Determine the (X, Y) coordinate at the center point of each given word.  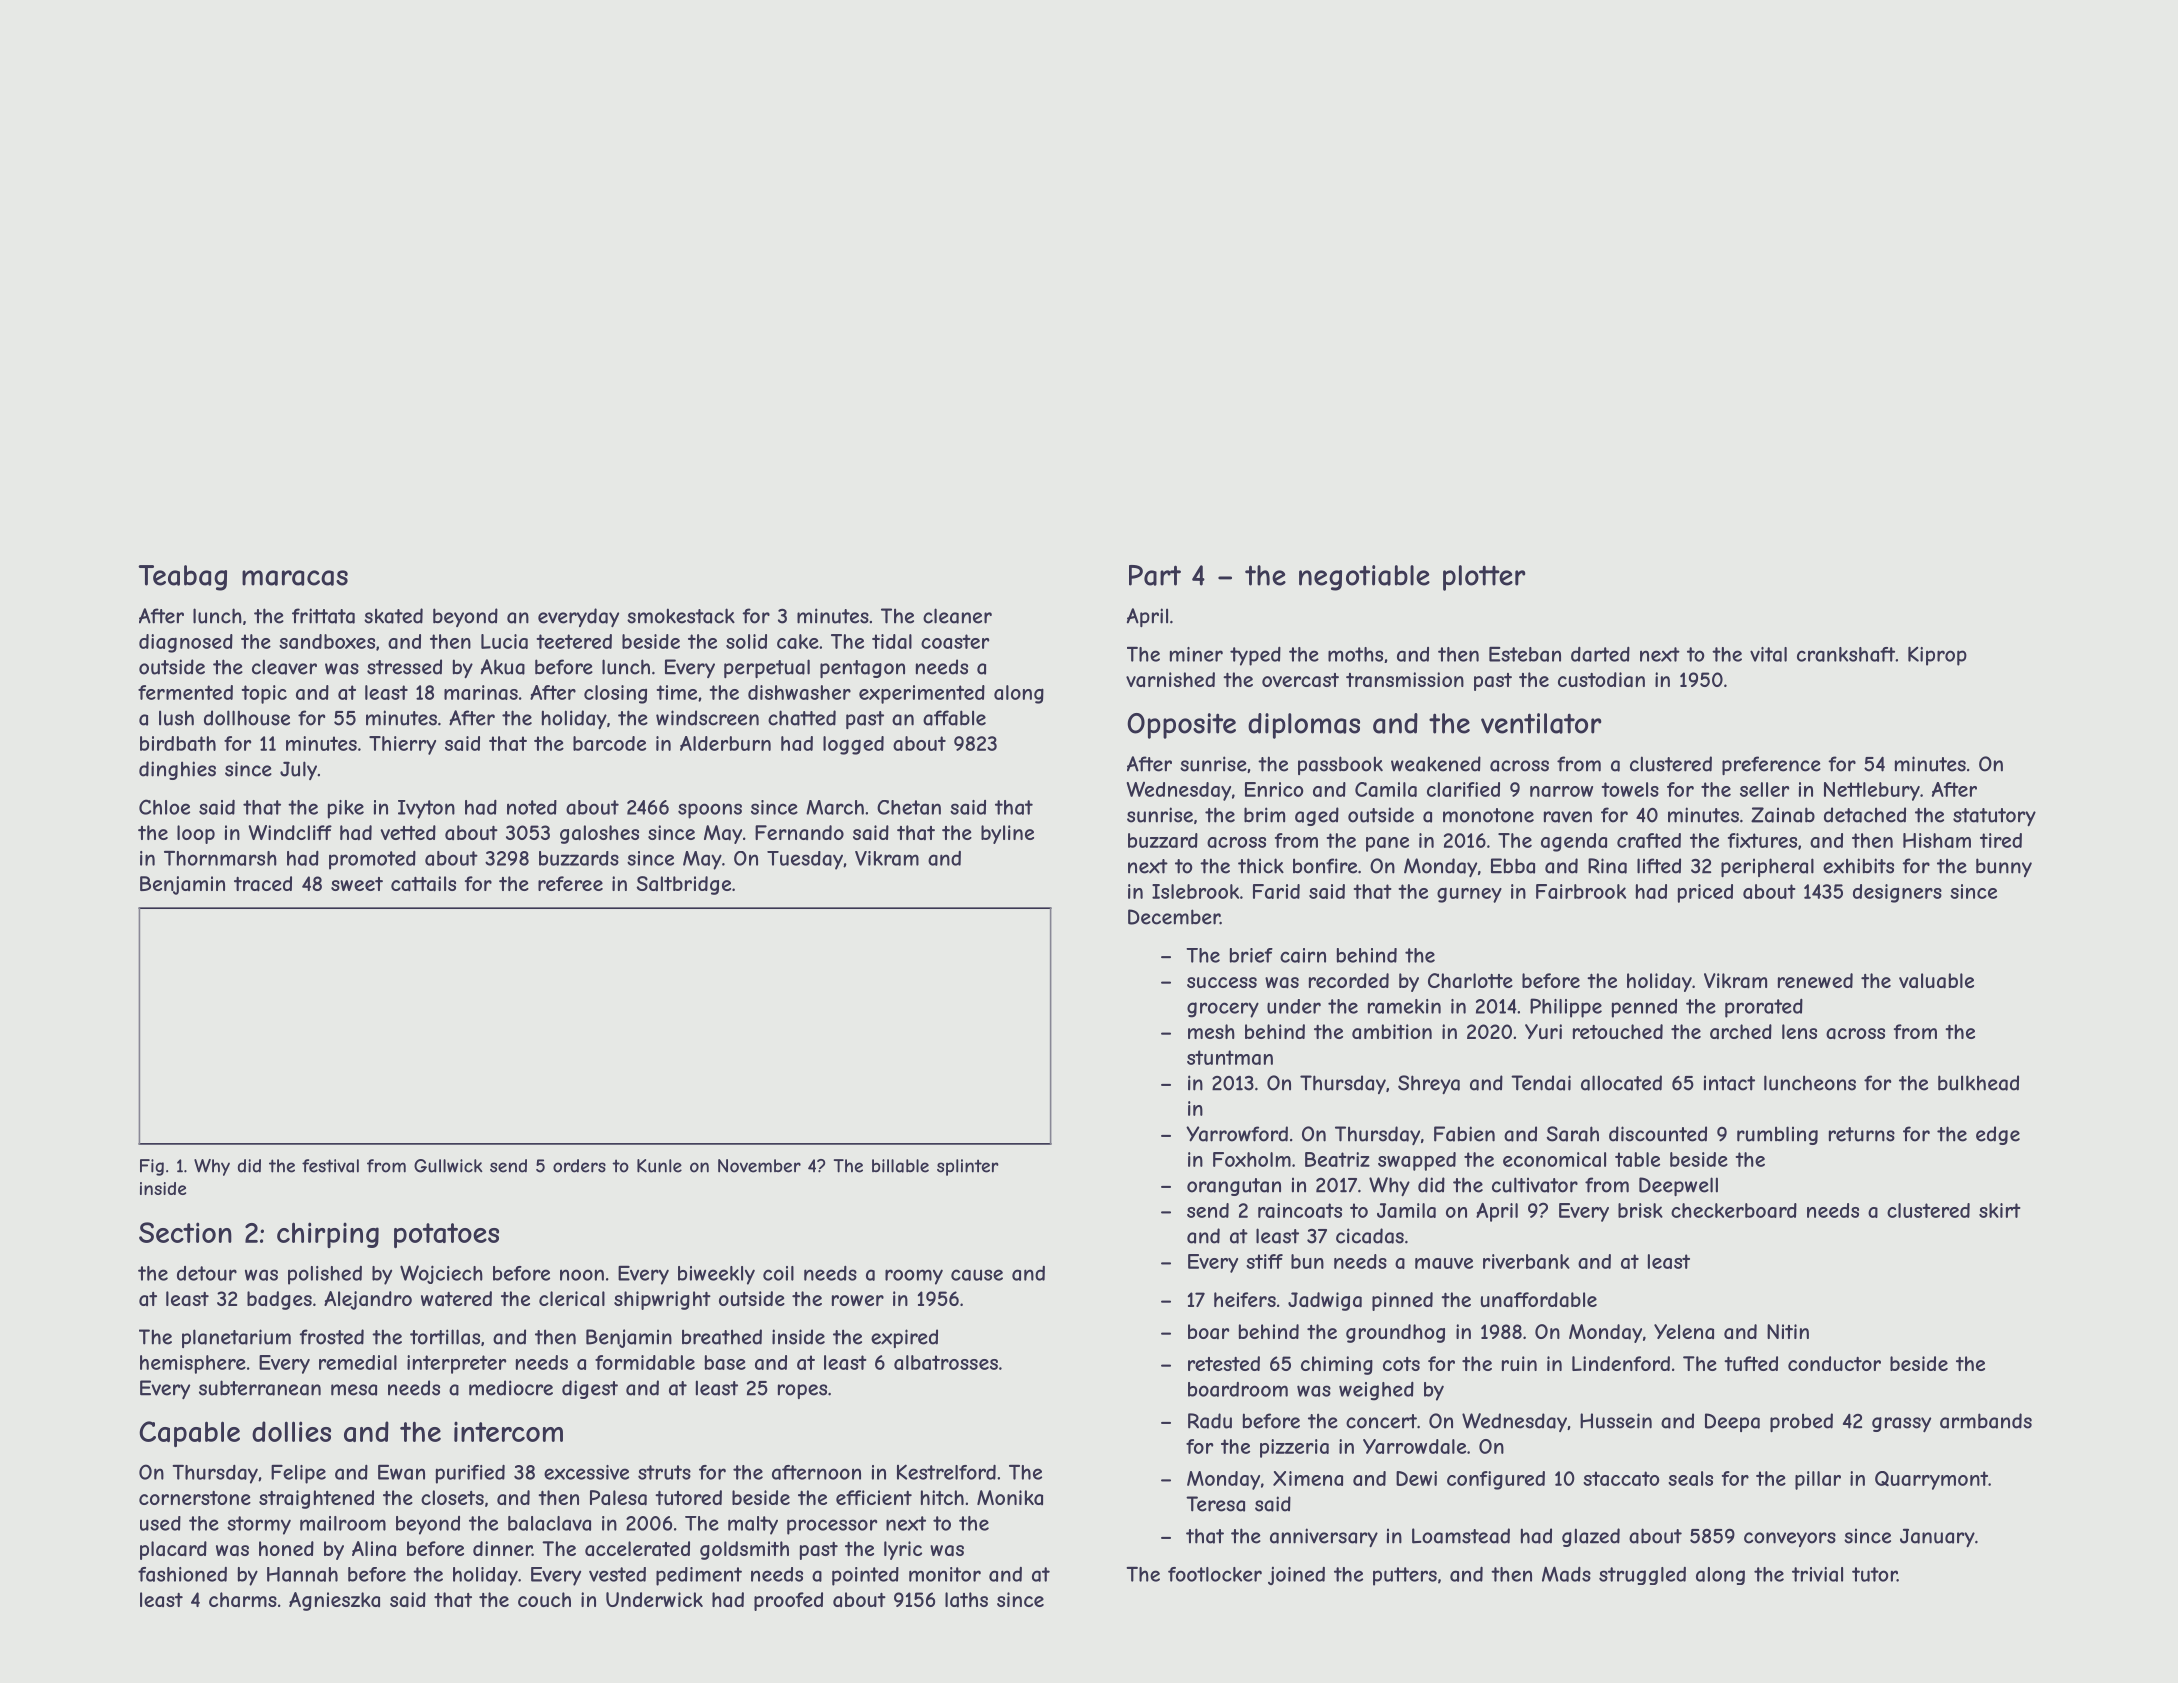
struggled (1642, 1576)
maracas (295, 578)
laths (966, 1599)
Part (1155, 575)
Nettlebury (1872, 791)
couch (544, 1599)
